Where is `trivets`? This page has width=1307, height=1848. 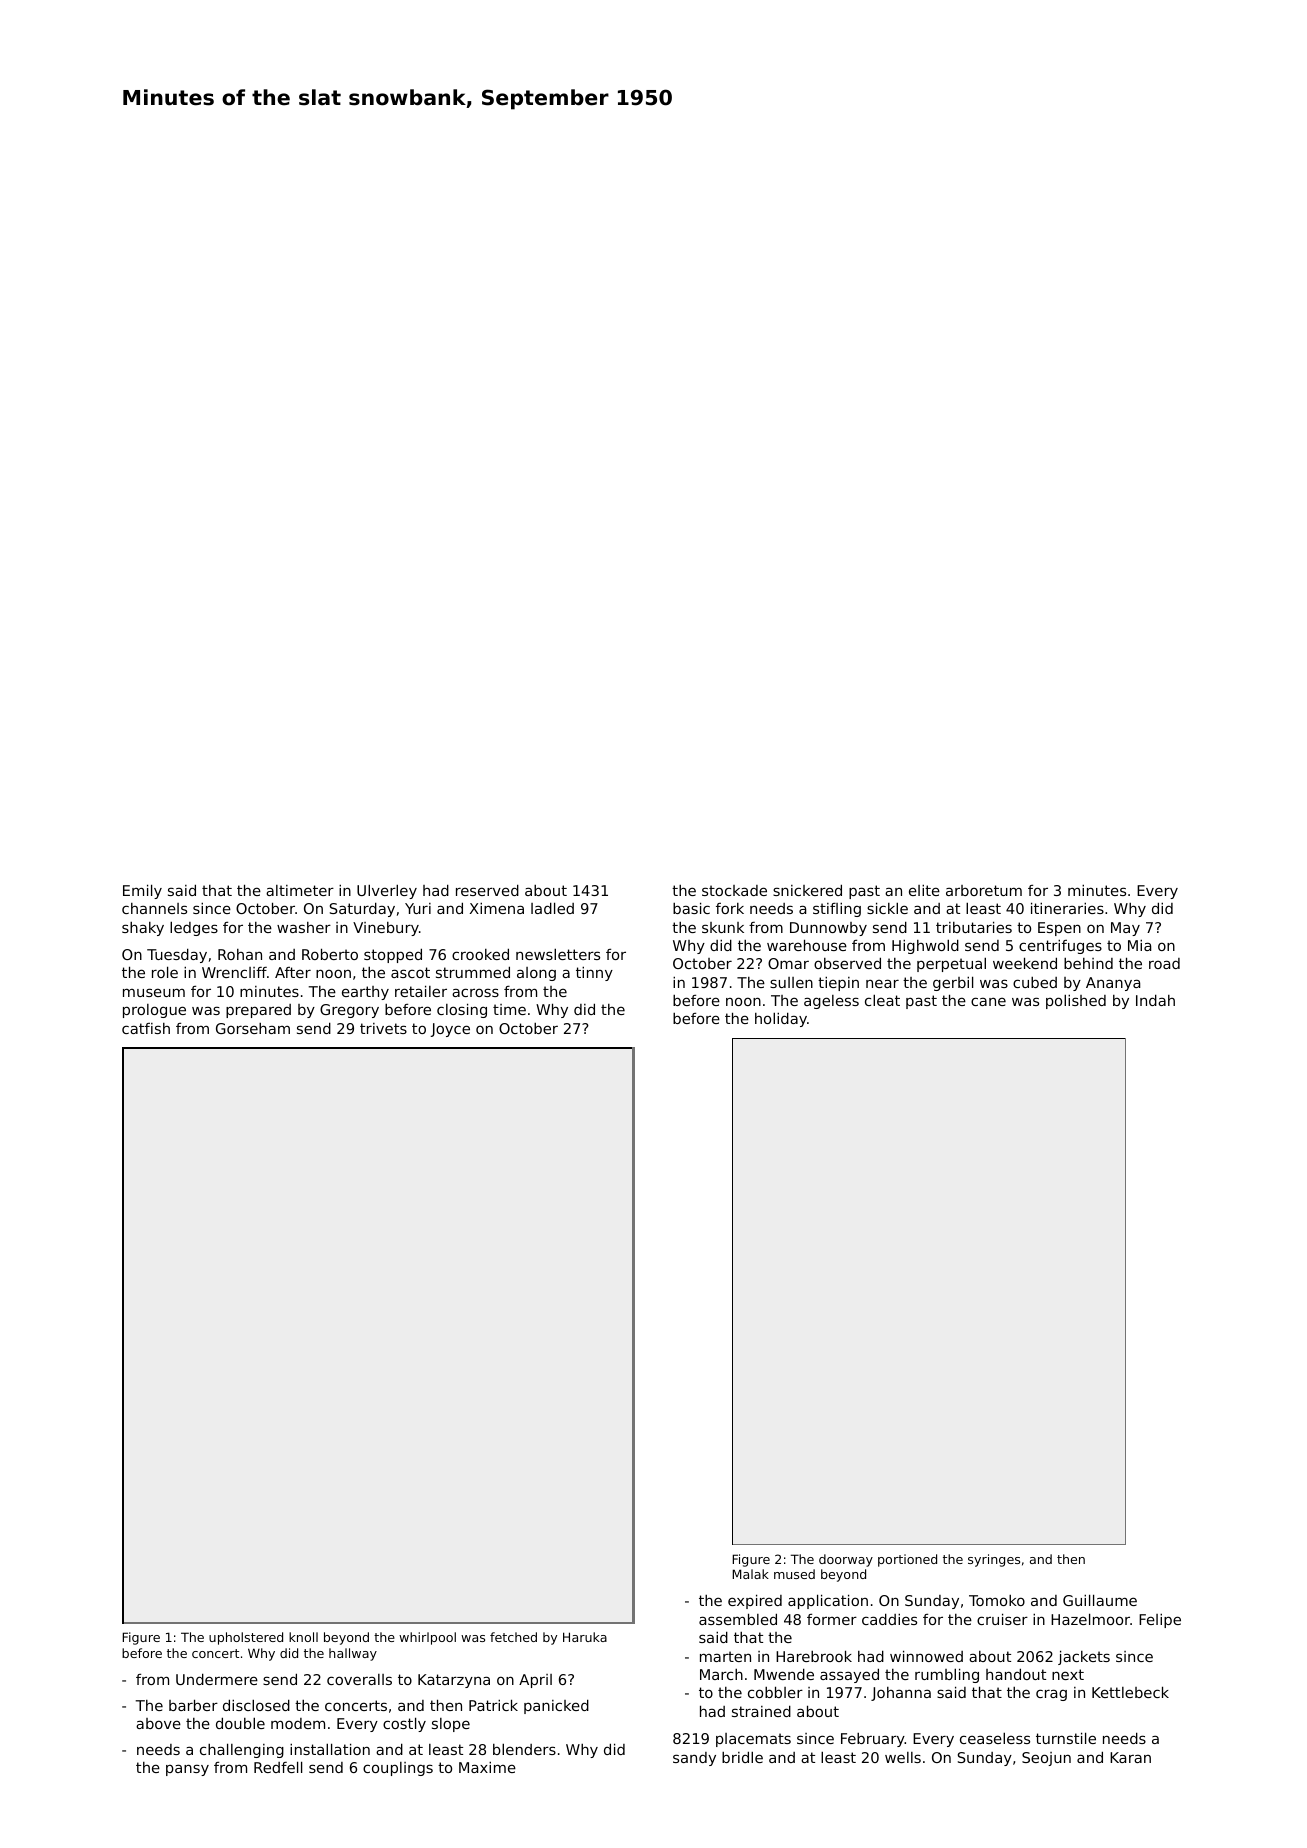 trivets is located at coordinates (383, 1028).
